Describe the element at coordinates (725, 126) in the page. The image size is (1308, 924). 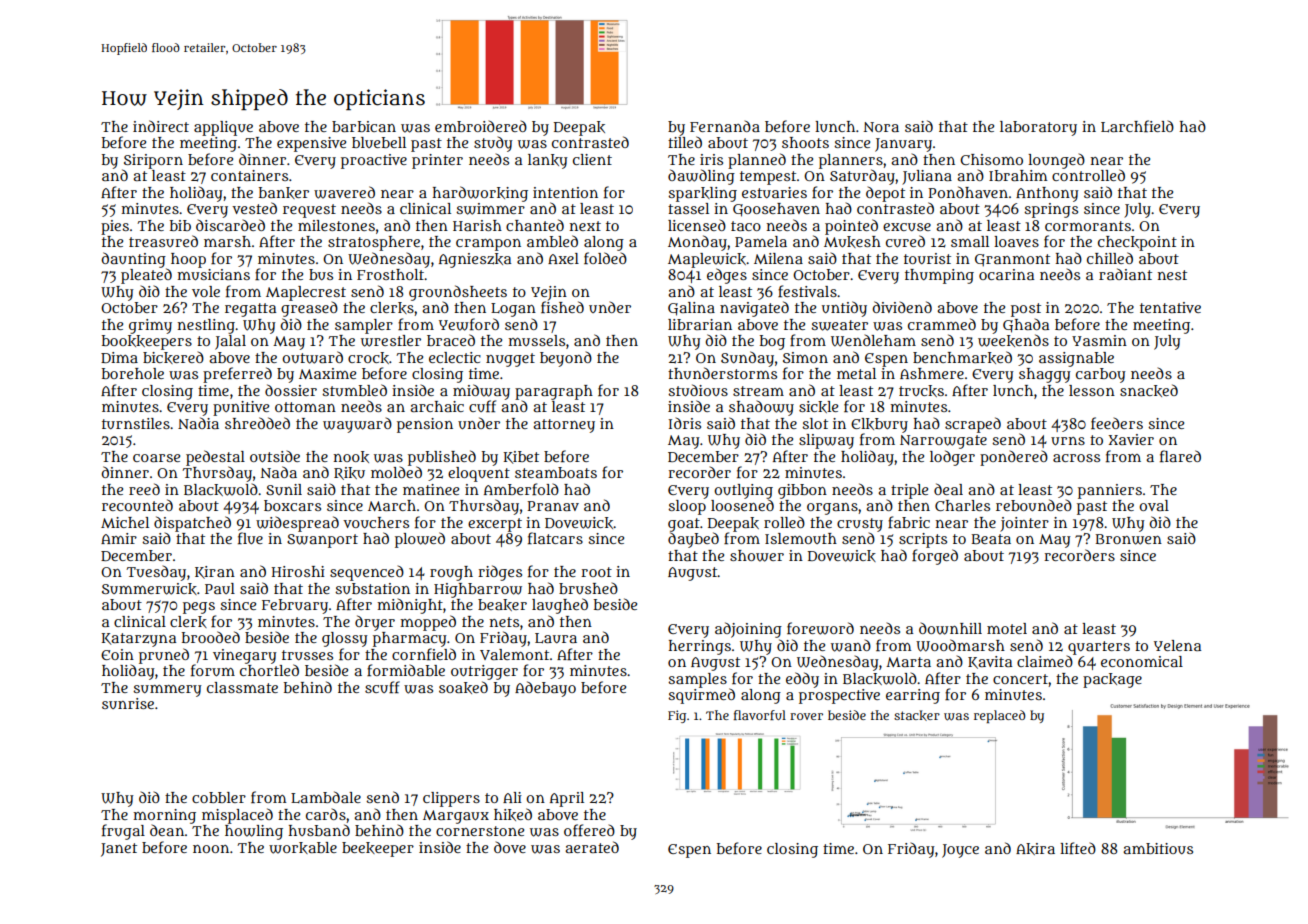
I see `Fernanda` at that location.
